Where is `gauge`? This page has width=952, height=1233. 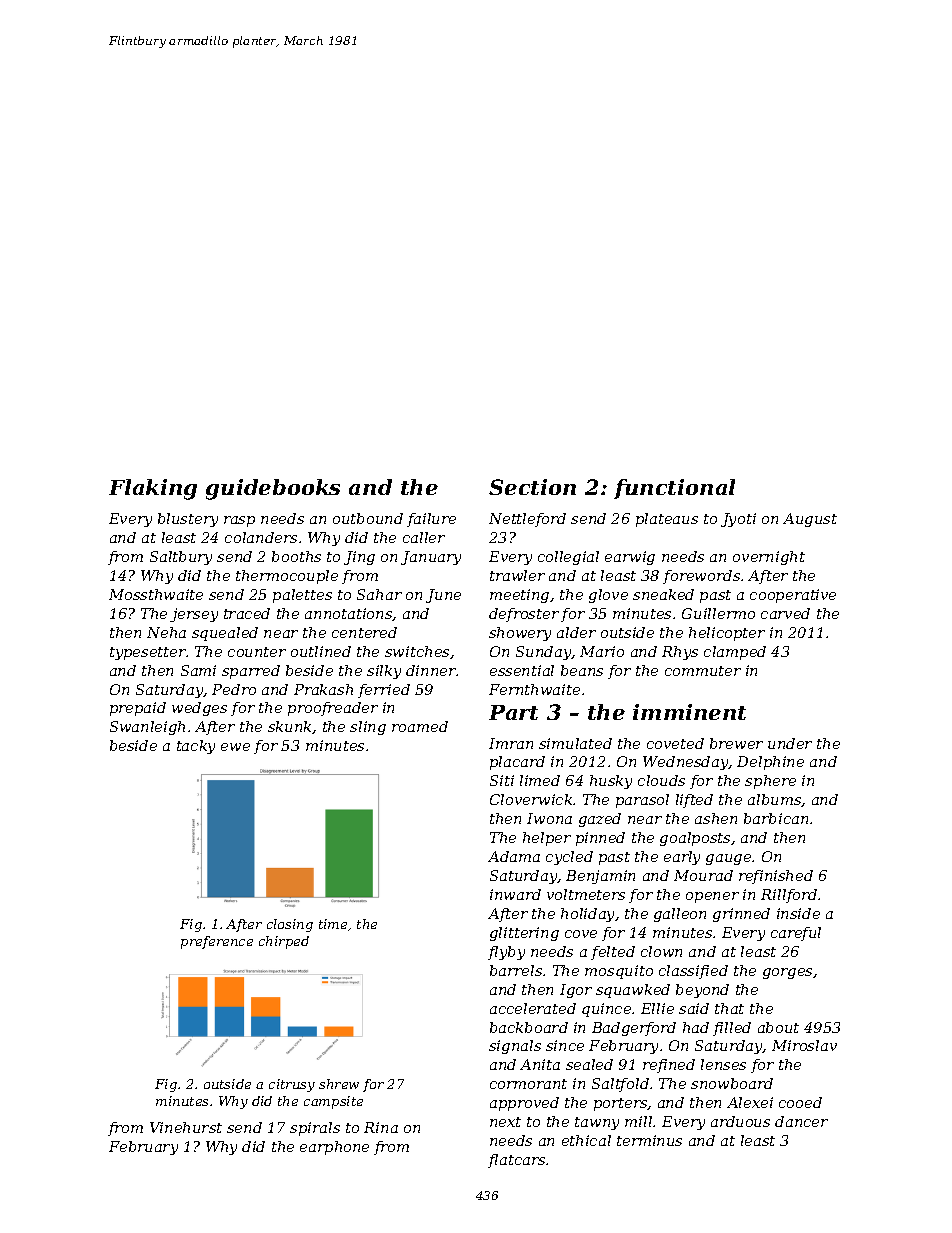 gauge is located at coordinates (728, 859).
